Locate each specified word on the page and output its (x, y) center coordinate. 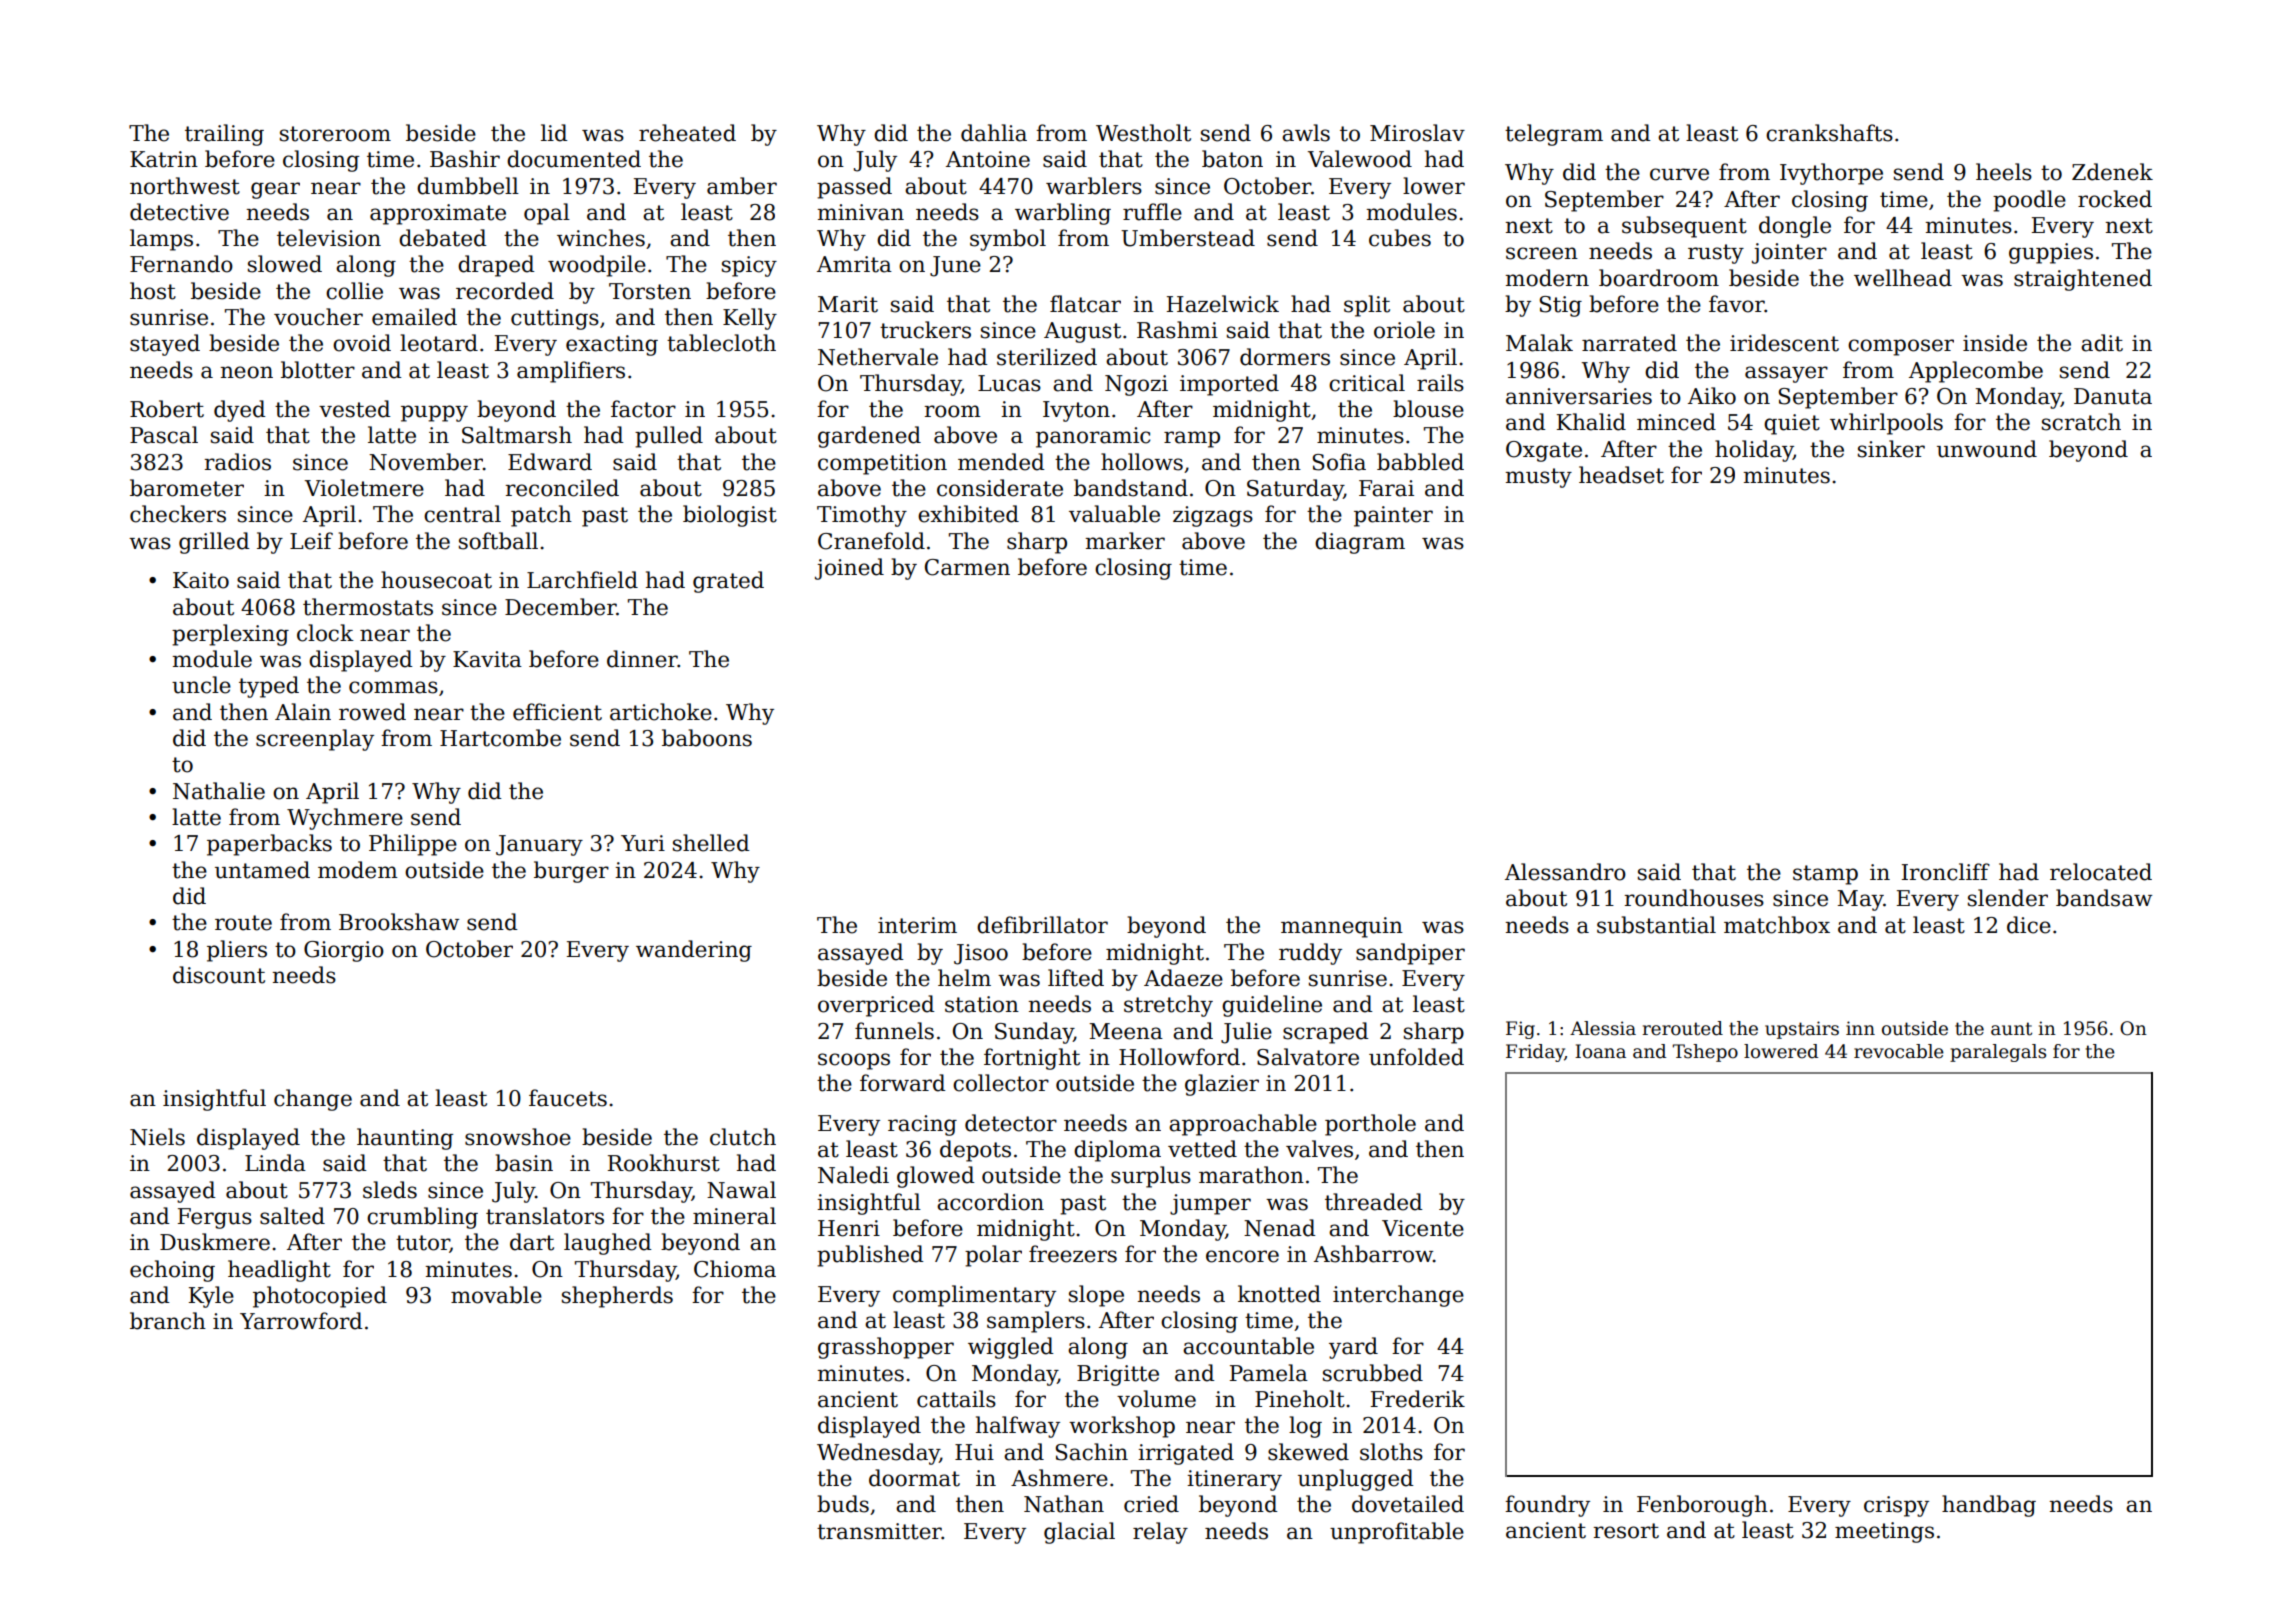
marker (1125, 541)
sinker (1891, 449)
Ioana (1600, 1051)
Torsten (650, 291)
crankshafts (1829, 133)
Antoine (988, 159)
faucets (568, 1098)
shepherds (617, 1297)
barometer (187, 488)
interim (917, 925)
